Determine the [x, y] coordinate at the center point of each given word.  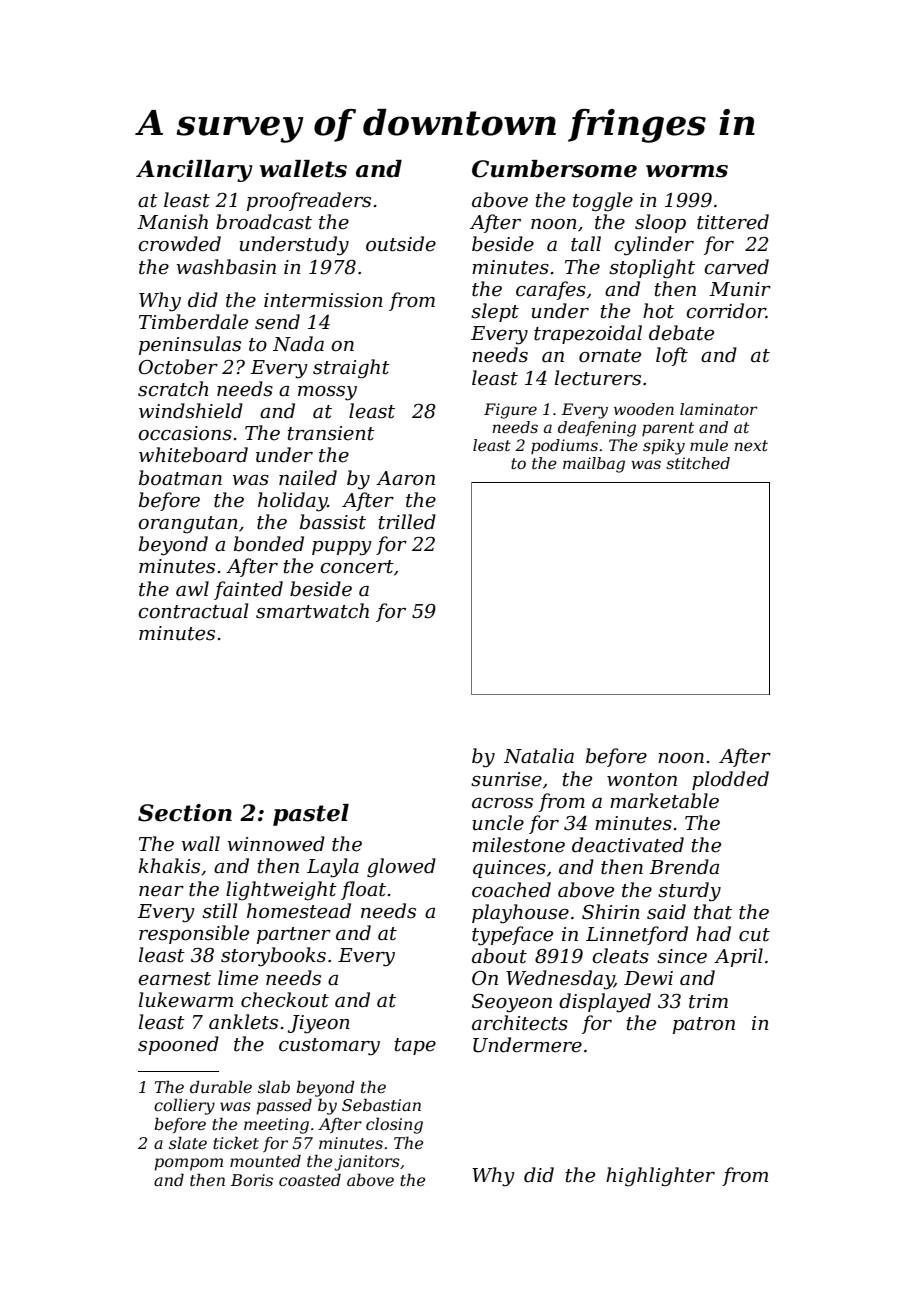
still [219, 911]
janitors [367, 1163]
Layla [333, 868]
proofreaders [309, 201]
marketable [664, 801]
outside [401, 244]
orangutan [188, 525]
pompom [189, 1164]
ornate [610, 356]
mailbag [594, 465]
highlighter [660, 1177]
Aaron [405, 478]
